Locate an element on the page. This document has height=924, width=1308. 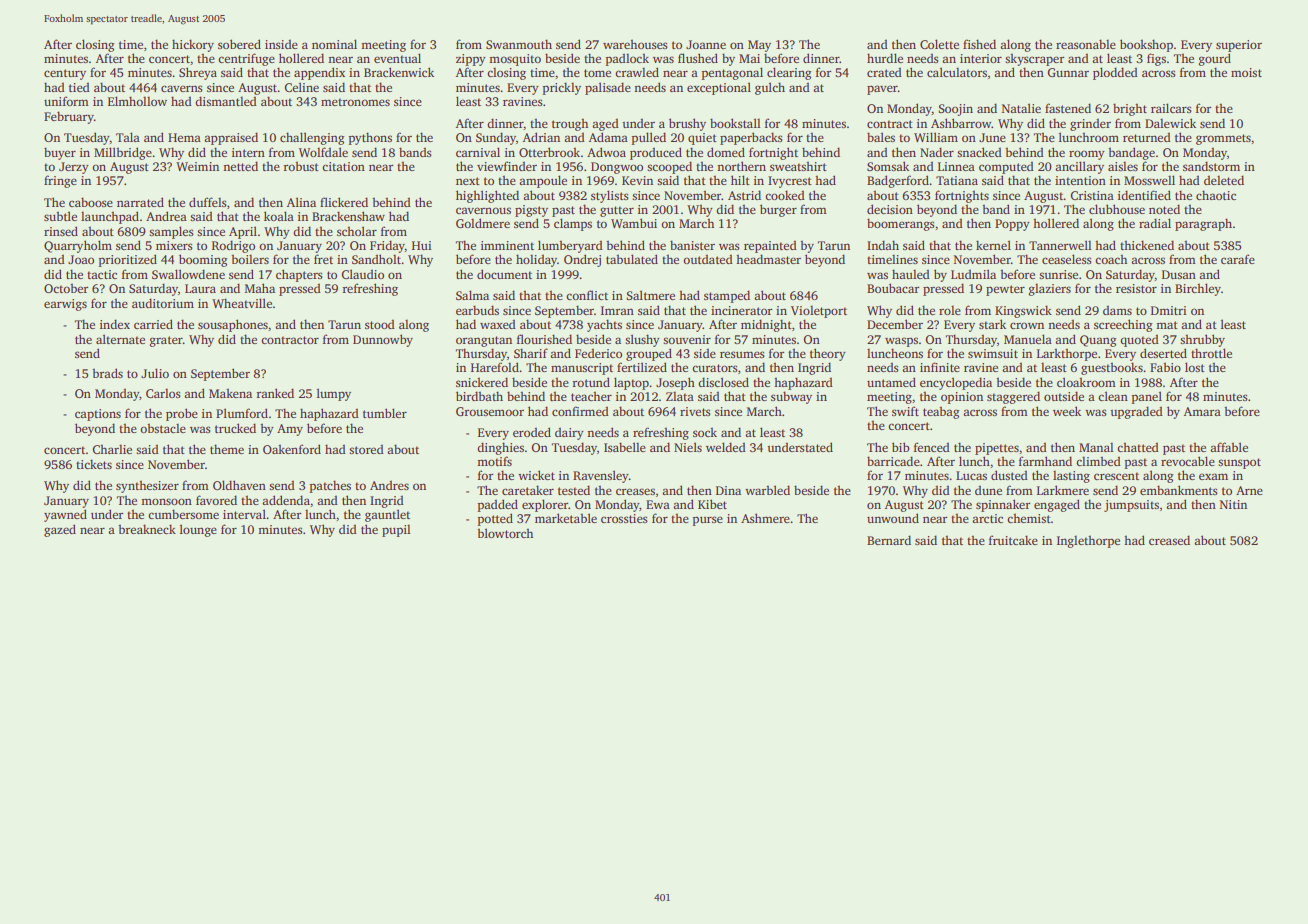
superior is located at coordinates (1239, 46).
